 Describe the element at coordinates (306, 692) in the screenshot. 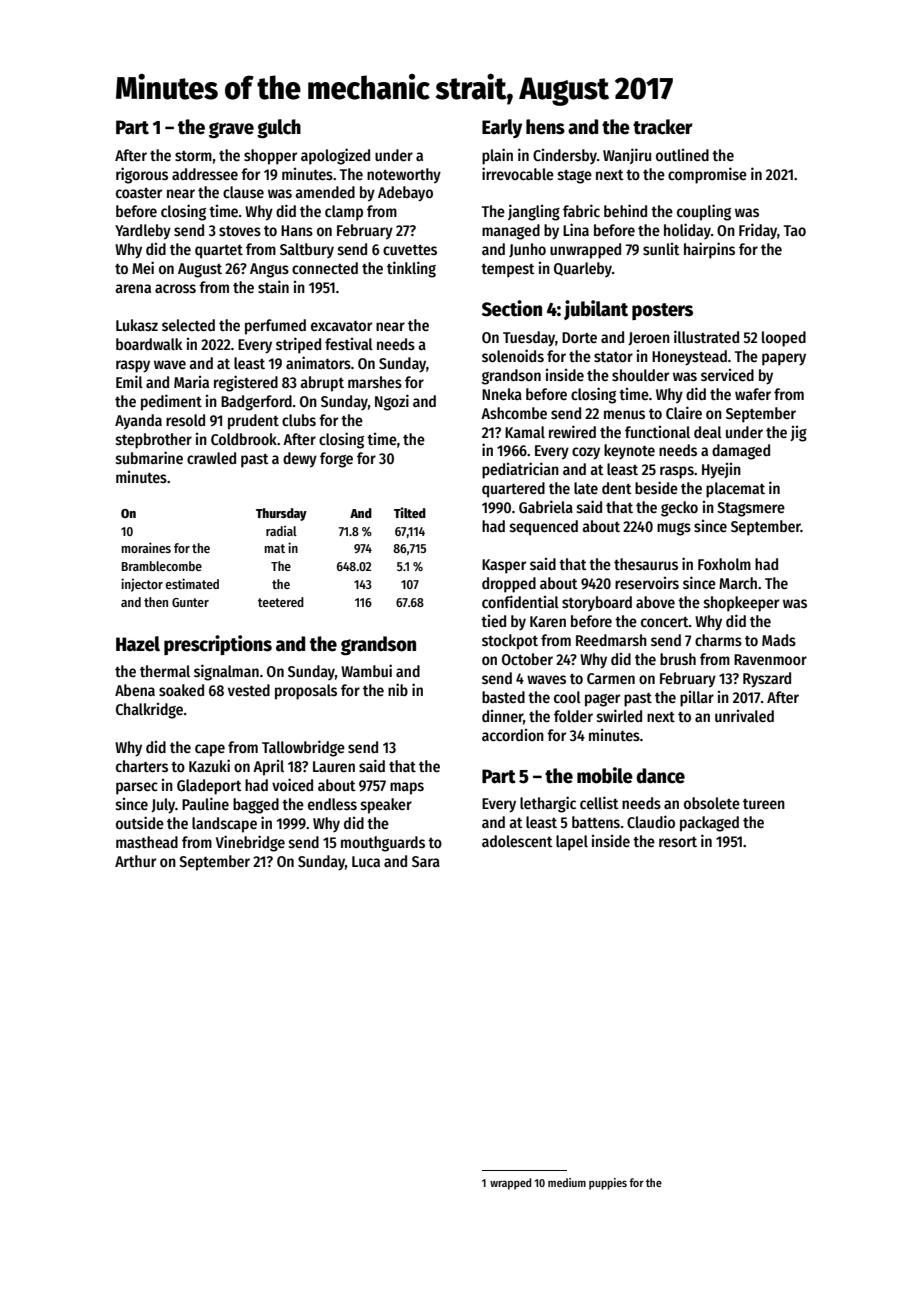

I see `proposals` at that location.
